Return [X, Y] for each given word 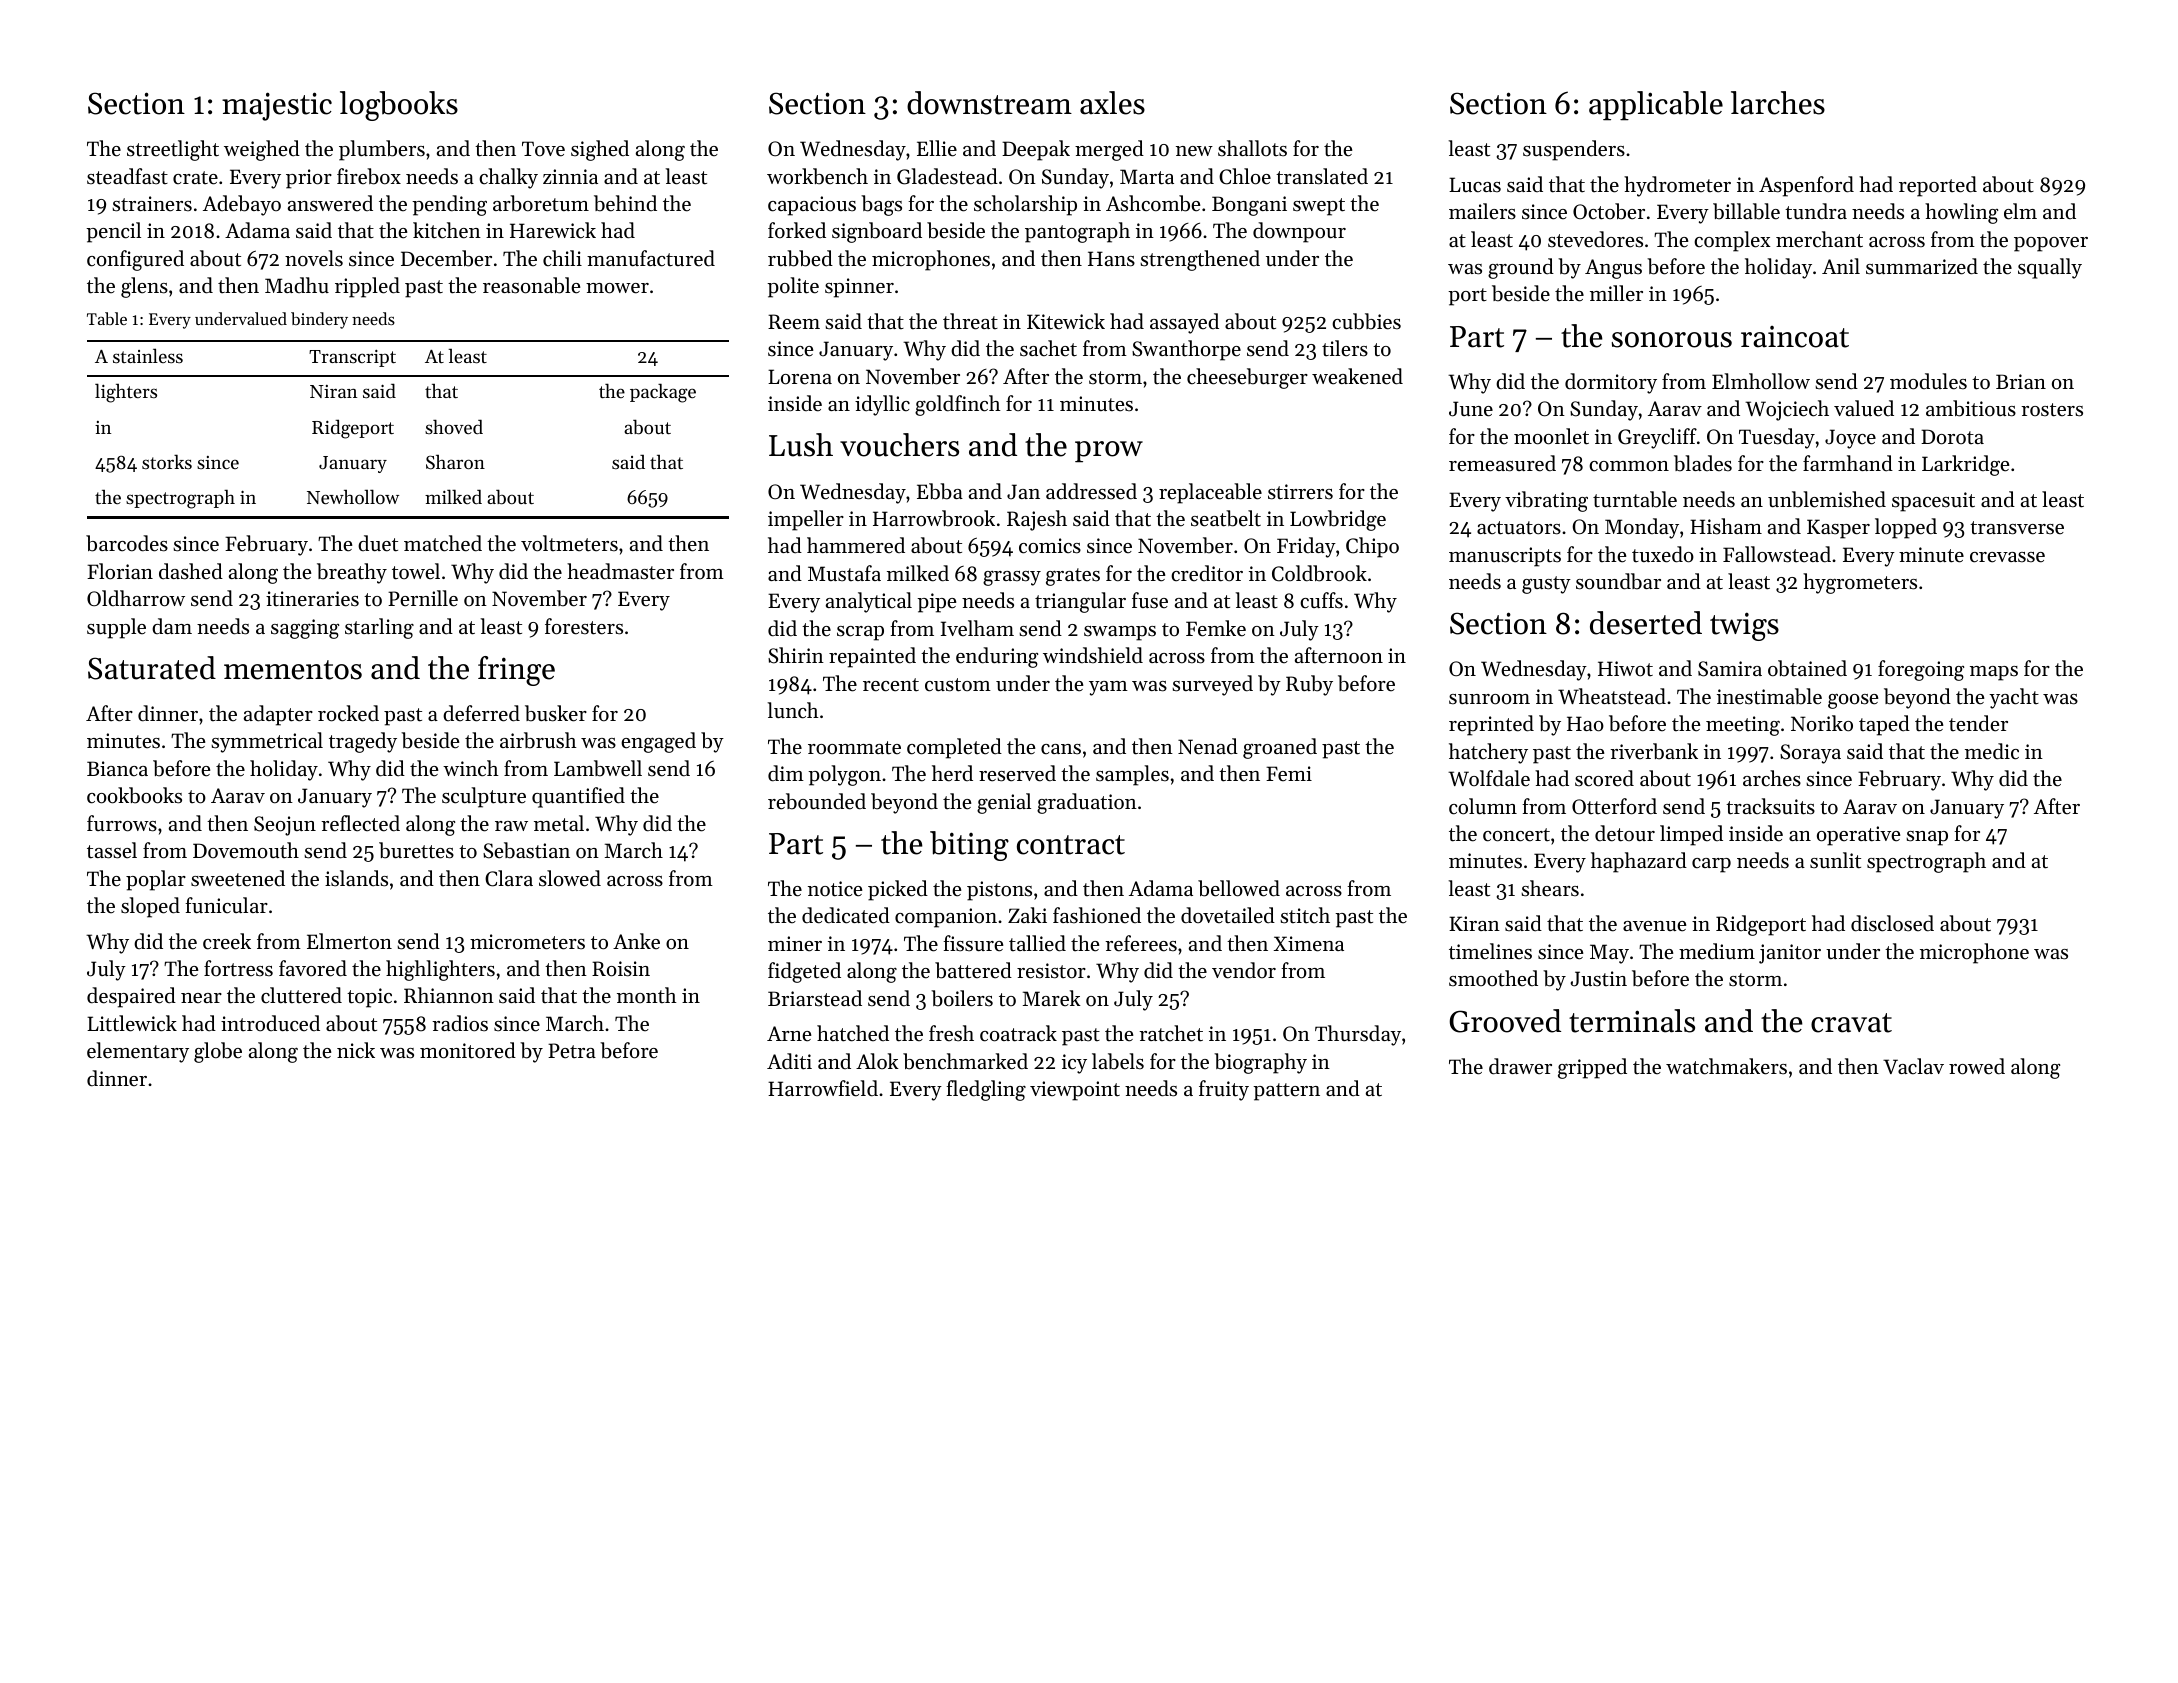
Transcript [352, 358]
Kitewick [1066, 321]
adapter [278, 715]
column [1483, 806]
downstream [989, 103]
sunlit [1835, 860]
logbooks [399, 106]
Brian [2021, 381]
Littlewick [132, 1023]
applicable [1656, 106]
